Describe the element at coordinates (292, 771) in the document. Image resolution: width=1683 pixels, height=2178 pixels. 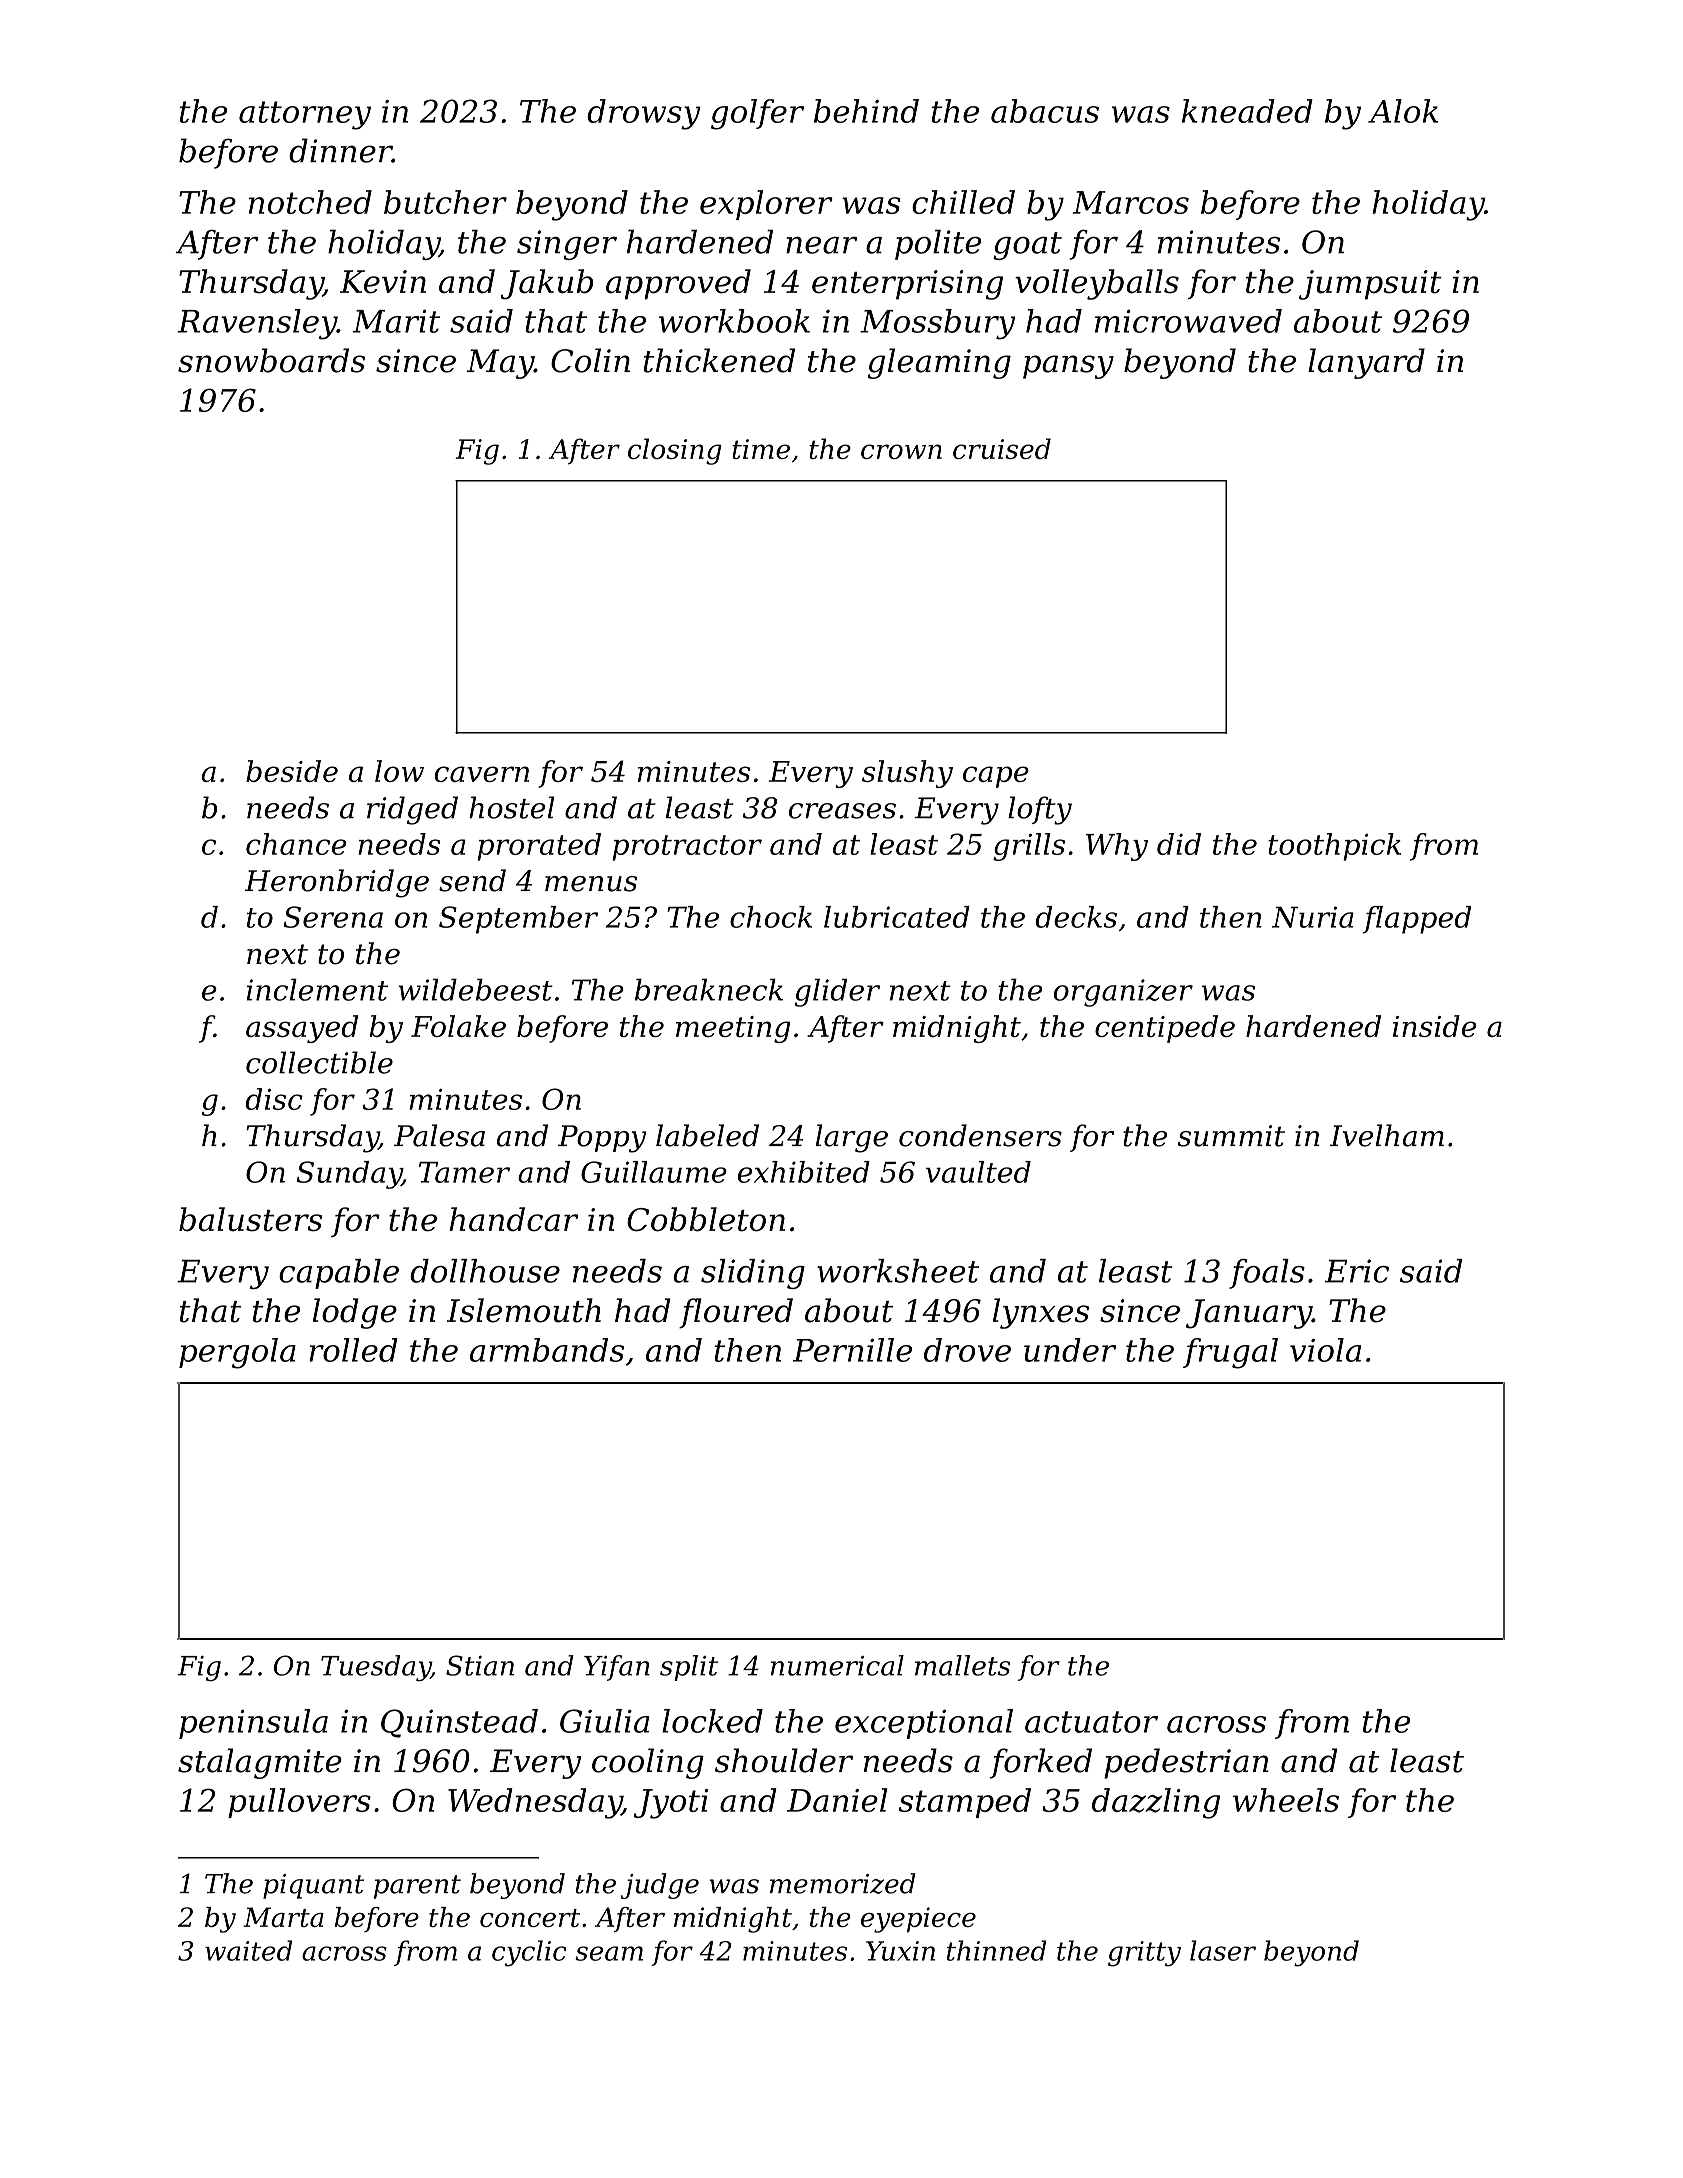
I see `beside` at that location.
